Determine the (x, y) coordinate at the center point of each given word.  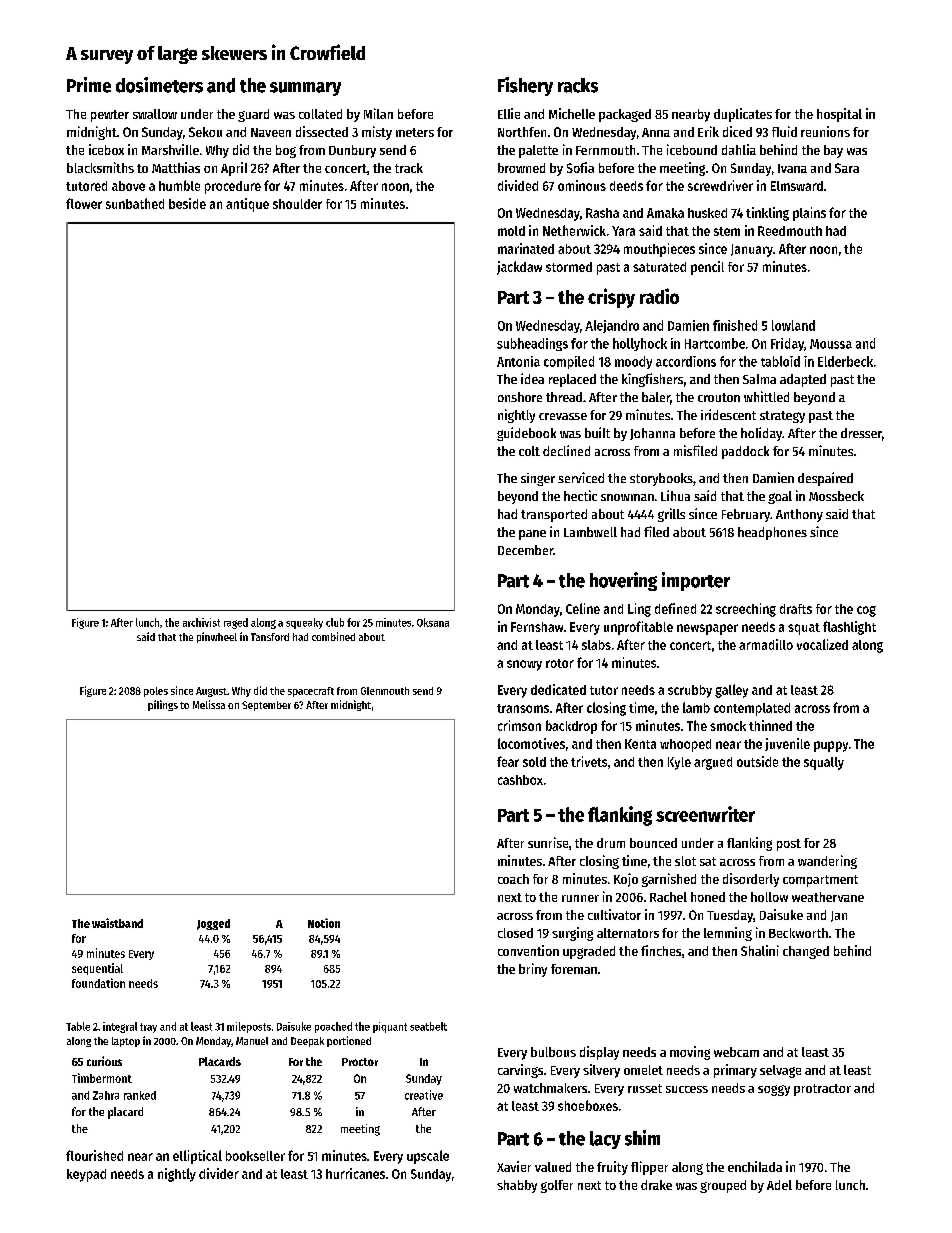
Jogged (213, 924)
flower (84, 203)
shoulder (297, 204)
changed (806, 952)
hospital (839, 115)
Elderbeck (845, 361)
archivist (201, 622)
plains (809, 214)
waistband (117, 923)
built (597, 432)
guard (253, 115)
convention (528, 950)
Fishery (525, 86)
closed (515, 933)
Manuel (252, 1041)
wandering (827, 862)
